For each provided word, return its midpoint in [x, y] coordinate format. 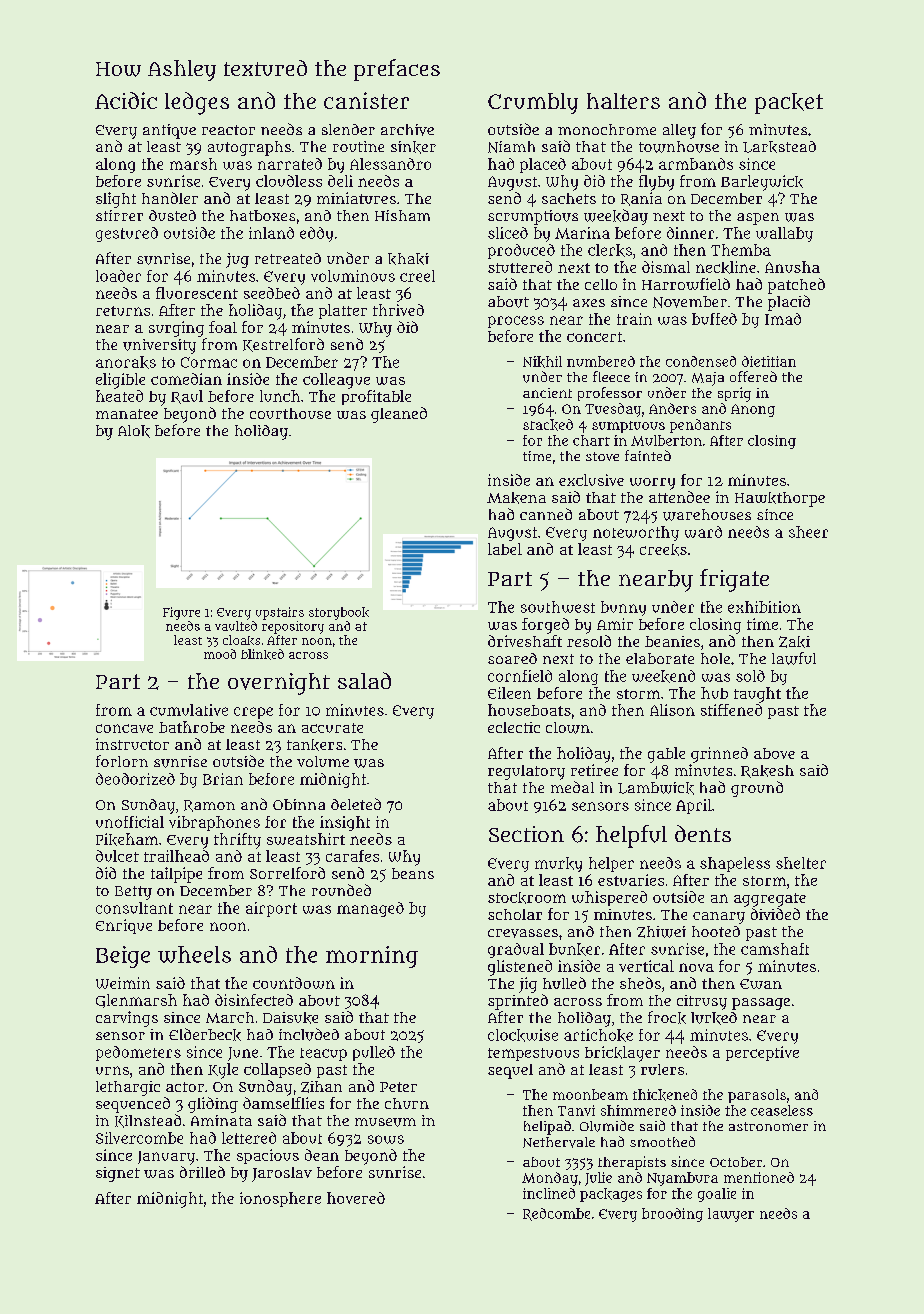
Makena [516, 498]
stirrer [119, 215]
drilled [202, 1172]
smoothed [662, 1141]
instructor [132, 744]
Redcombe [556, 1214]
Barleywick [762, 183]
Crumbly [533, 103]
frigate [734, 580]
